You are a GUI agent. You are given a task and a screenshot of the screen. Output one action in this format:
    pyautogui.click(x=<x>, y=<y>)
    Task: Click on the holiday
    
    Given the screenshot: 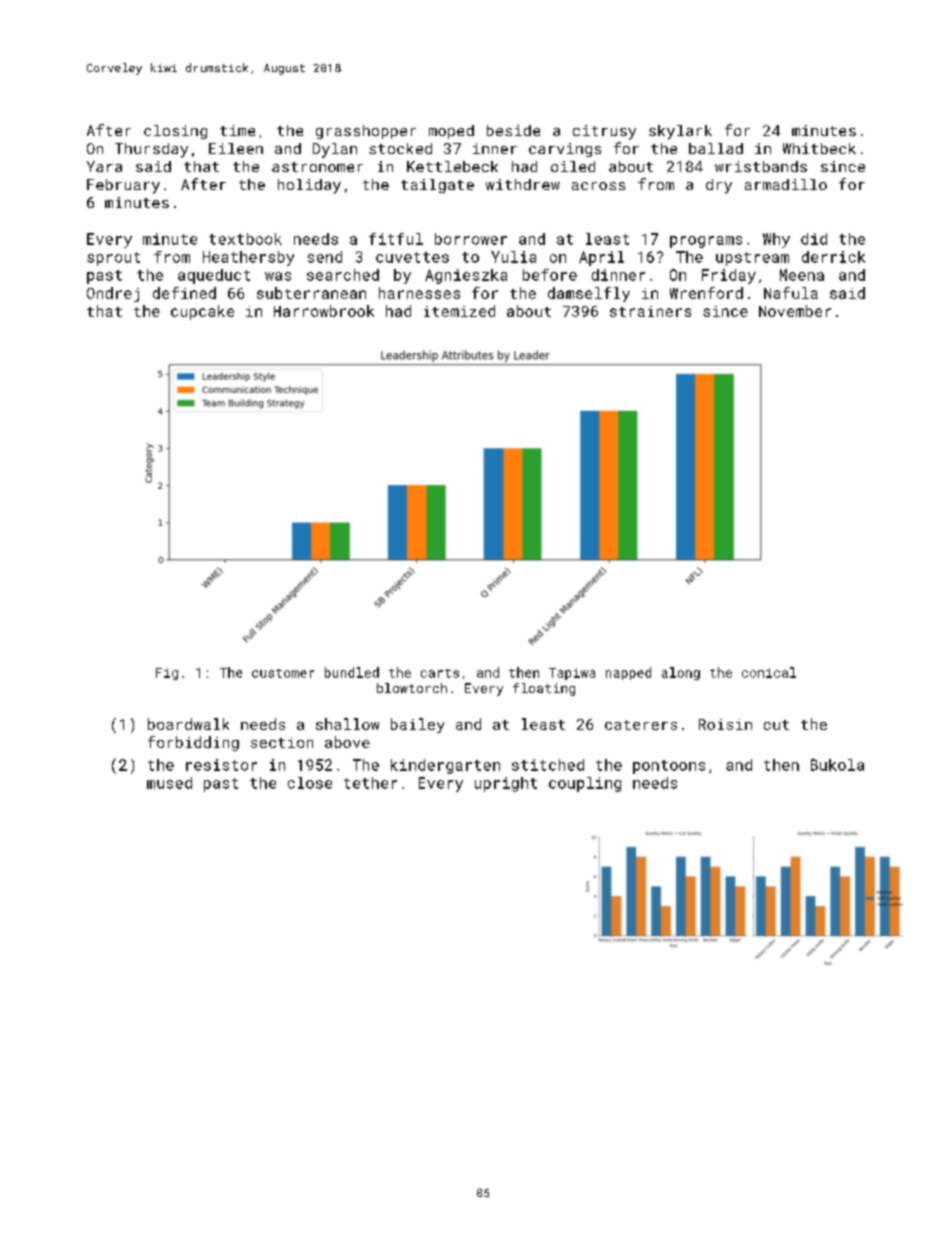 What is the action you would take?
    pyautogui.click(x=309, y=186)
